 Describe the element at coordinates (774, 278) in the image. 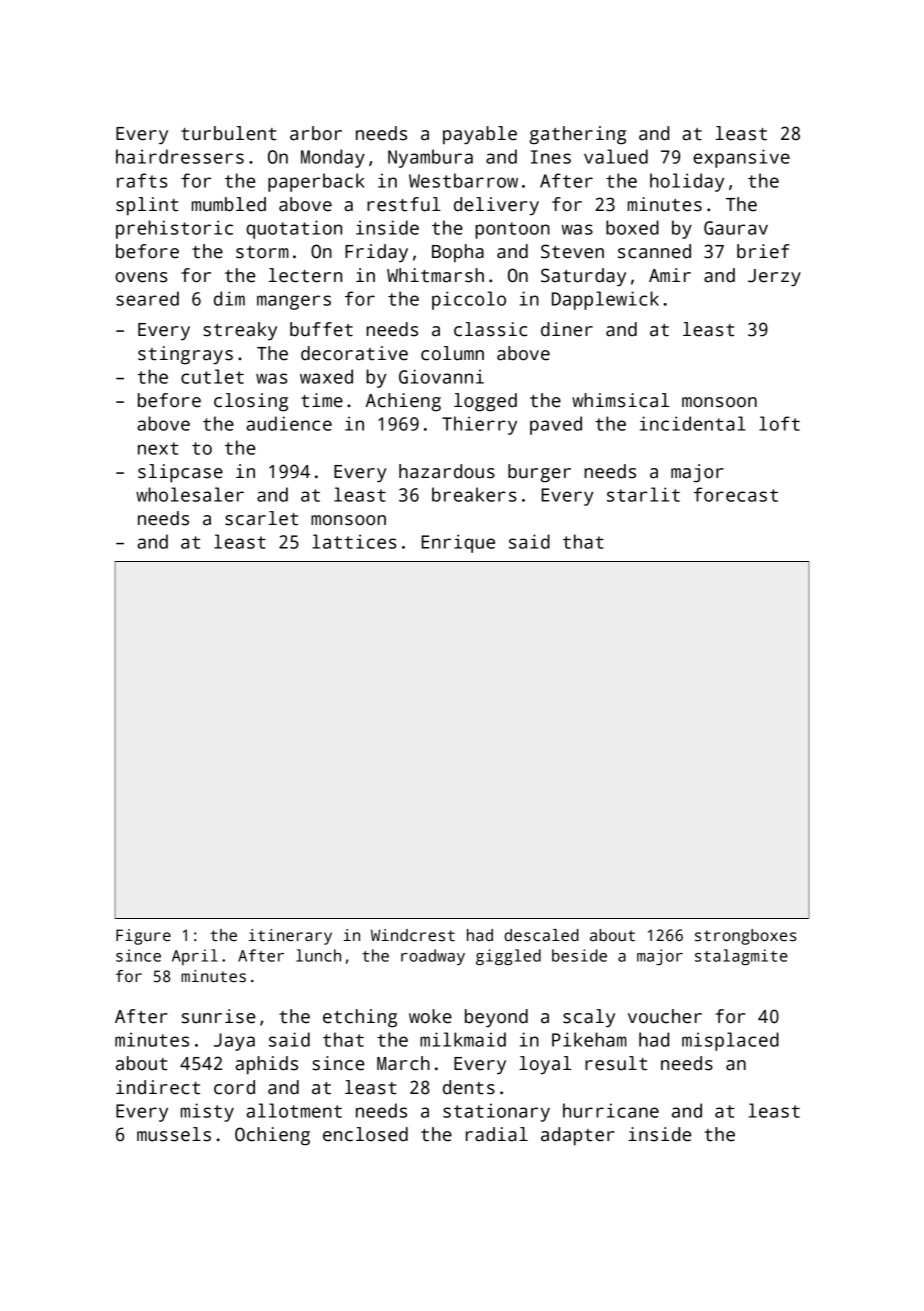

I see `Jerzy` at that location.
